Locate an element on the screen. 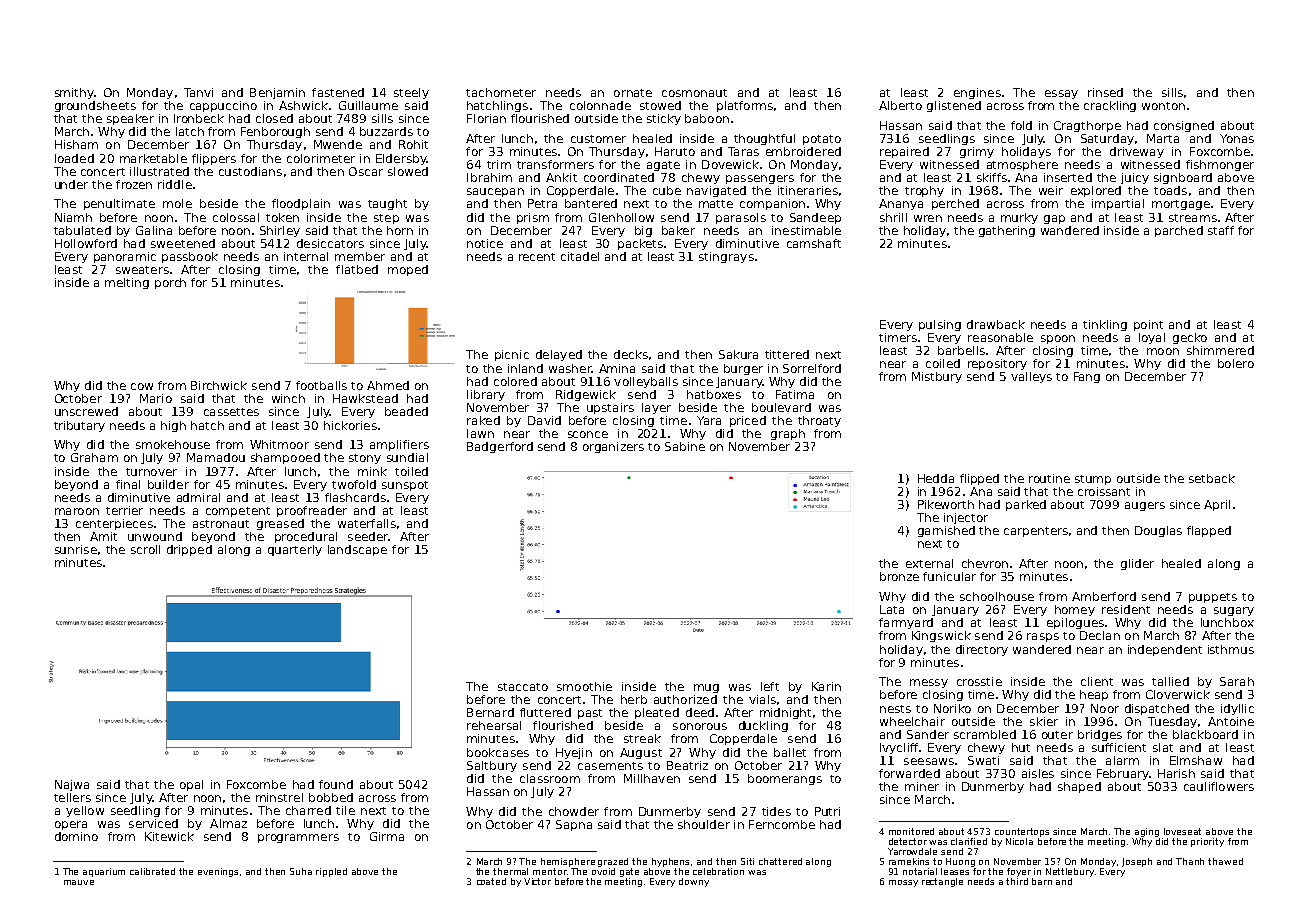 The width and height of the screenshot is (1308, 924). staff is located at coordinates (1221, 230).
